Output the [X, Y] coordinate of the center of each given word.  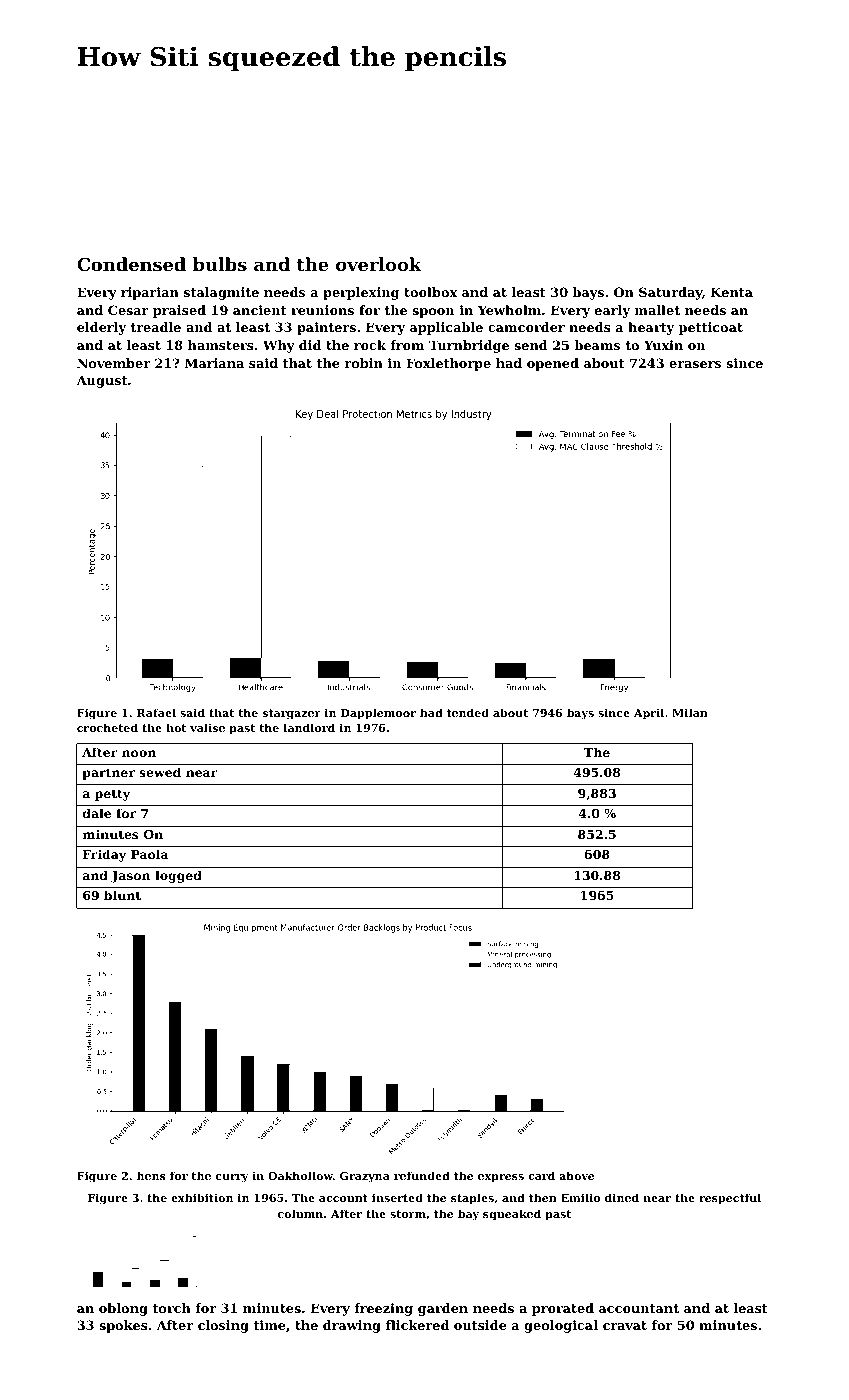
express [501, 1178]
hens [151, 1175]
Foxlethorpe [448, 364]
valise [207, 727]
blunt [122, 895]
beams [597, 345]
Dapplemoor [378, 714]
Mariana [214, 363]
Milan [690, 712]
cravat [625, 1325]
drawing [352, 1326]
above [576, 1175]
